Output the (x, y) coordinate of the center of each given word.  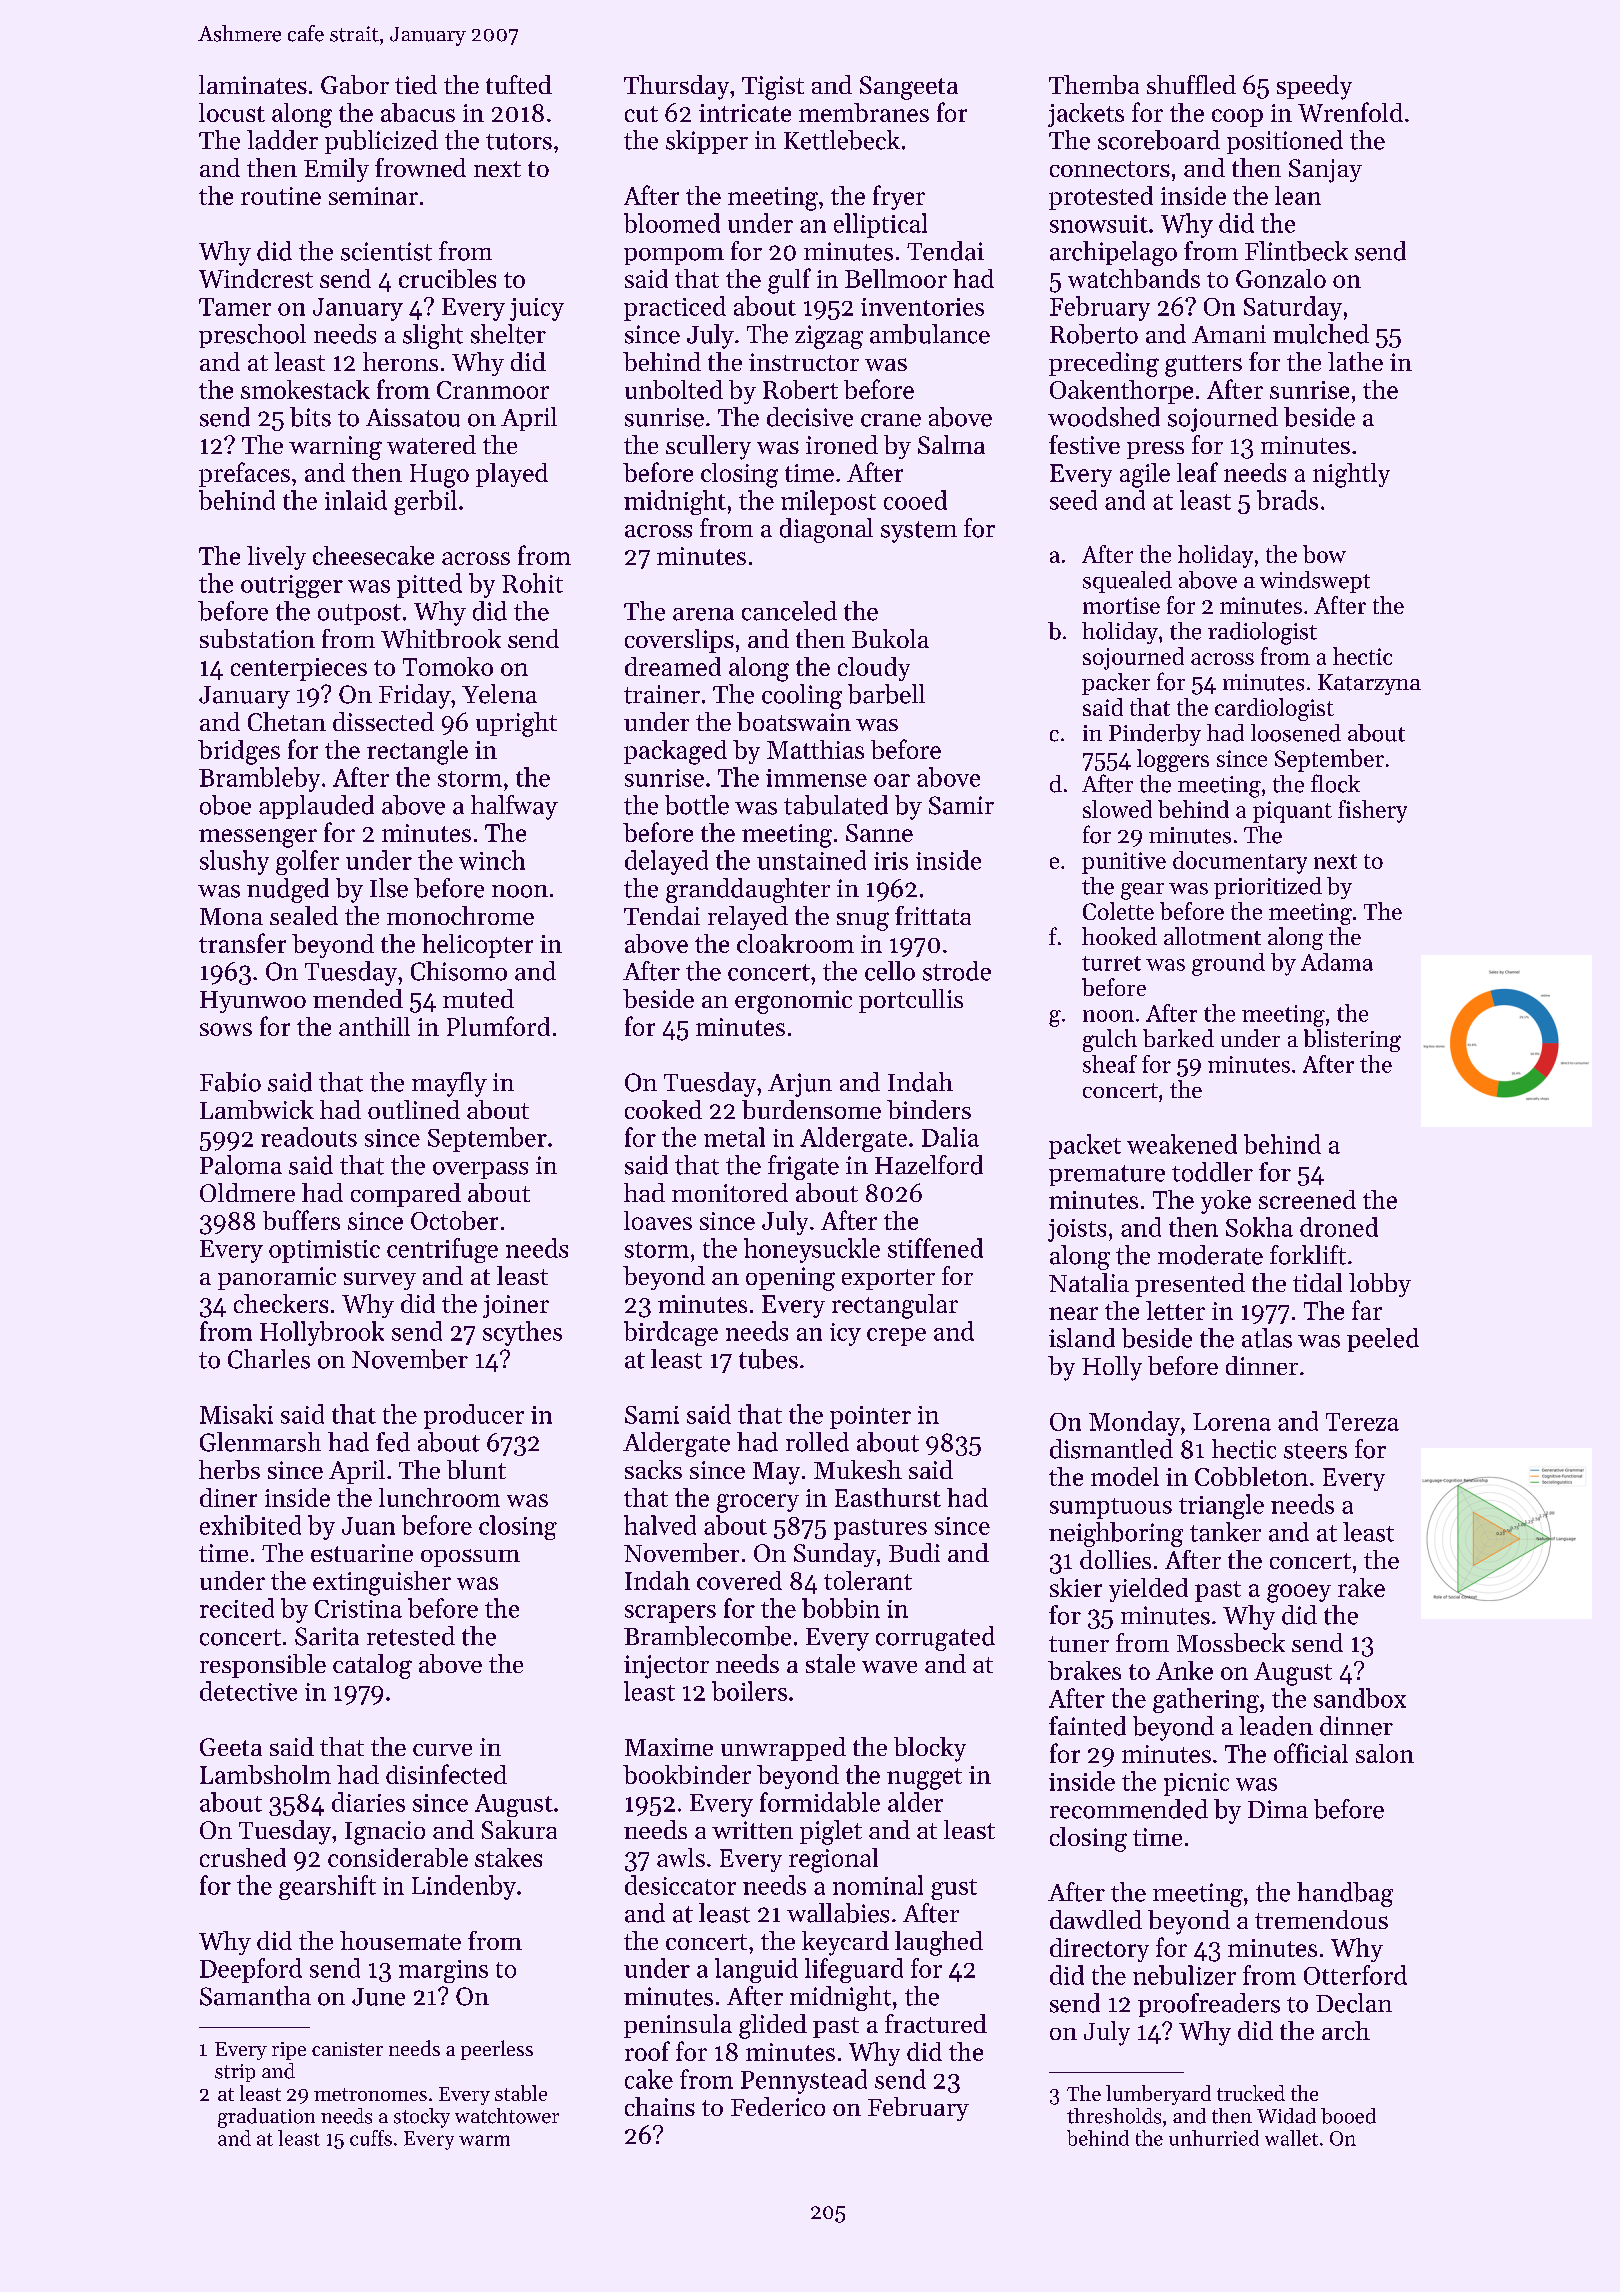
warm (484, 2140)
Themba (1094, 84)
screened (1307, 1199)
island (1082, 1338)
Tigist (773, 88)
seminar (373, 196)
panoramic (277, 1278)
